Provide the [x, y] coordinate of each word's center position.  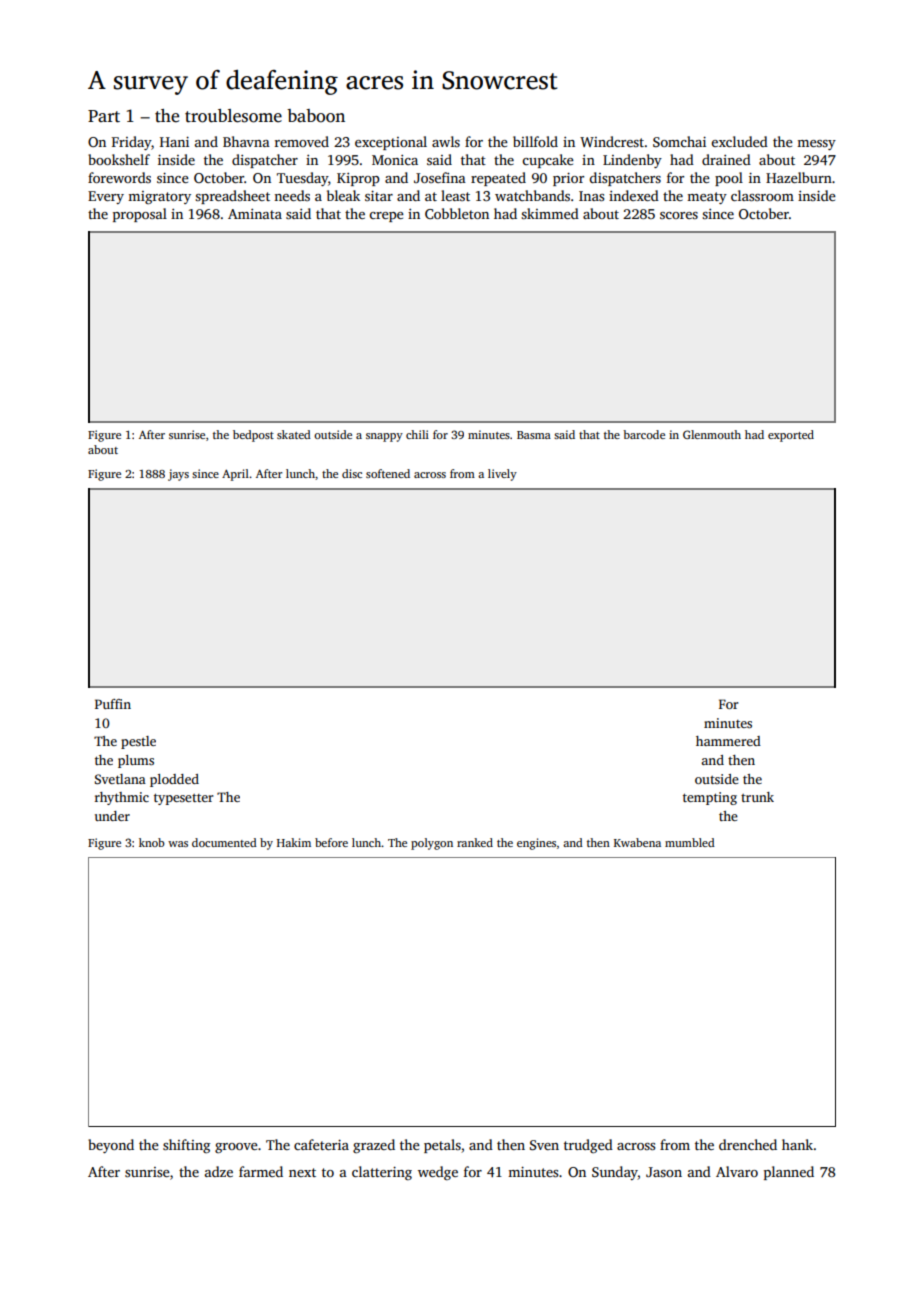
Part [104, 116]
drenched [748, 1144]
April [235, 475]
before [331, 842]
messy [816, 145]
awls [446, 141]
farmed [261, 1171]
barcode [644, 434]
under [112, 816]
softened [388, 473]
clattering [382, 1173]
